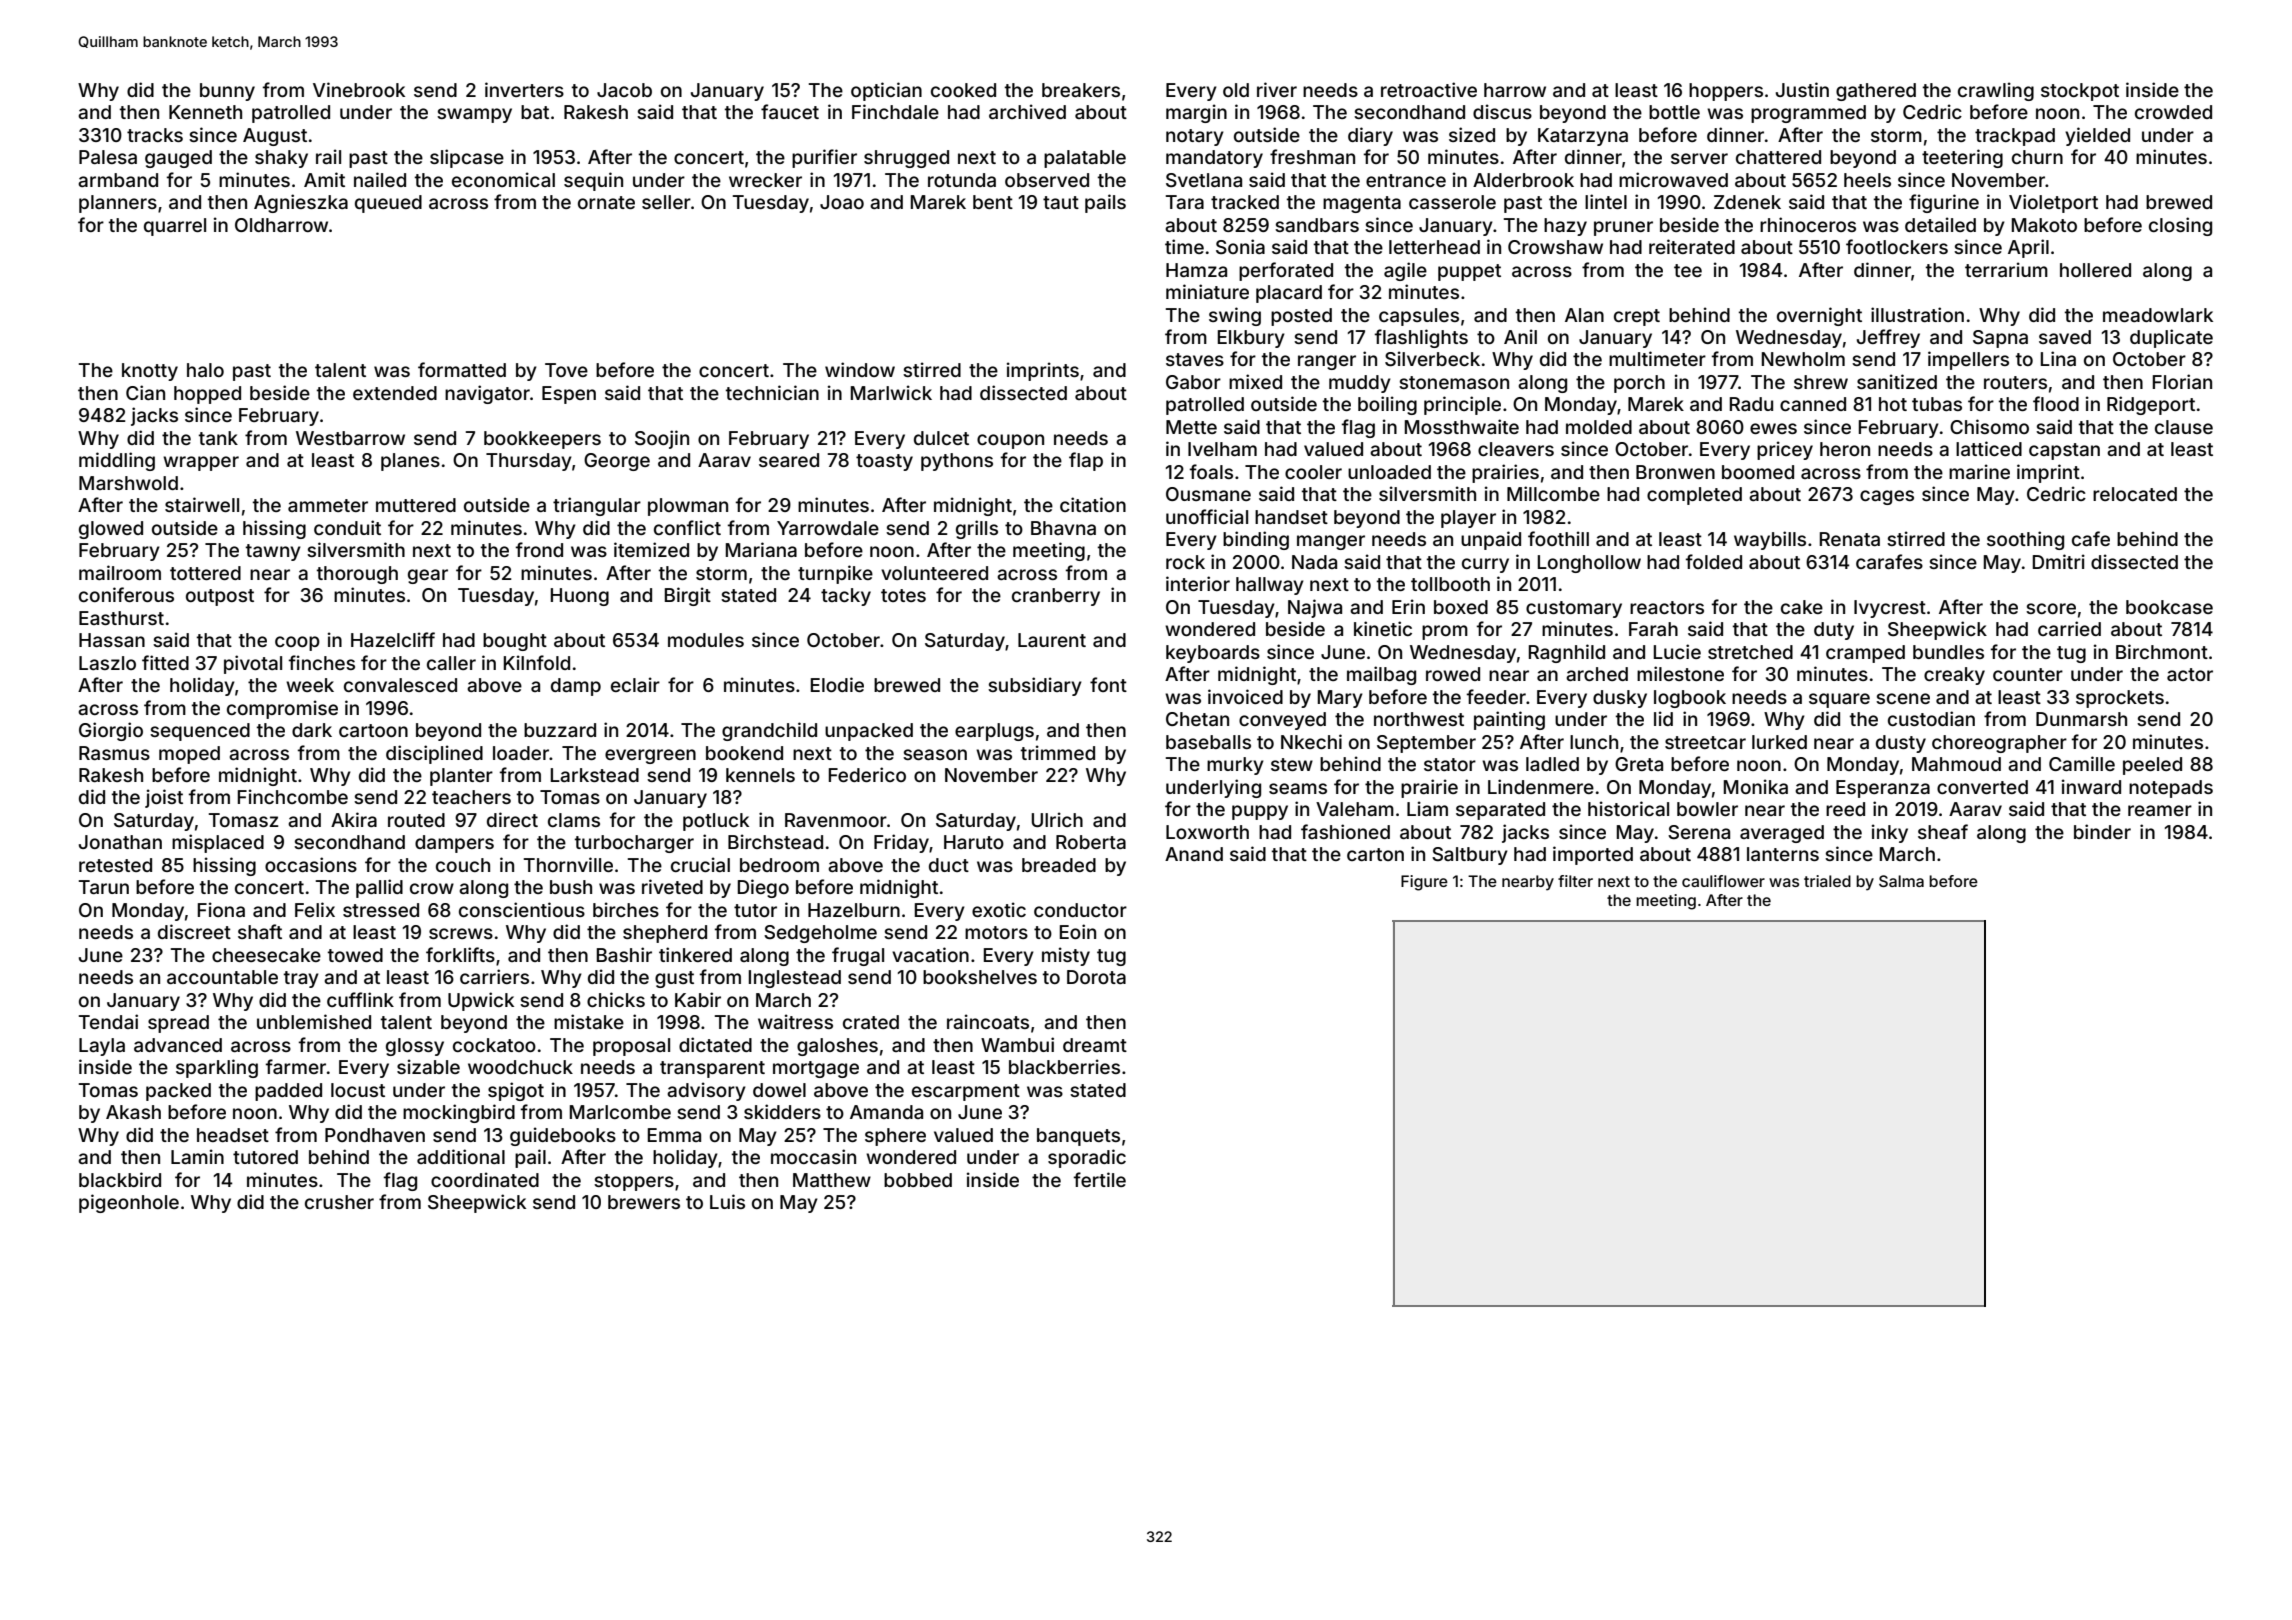  What do you see at coordinates (107, 663) in the screenshot?
I see `Laszlo` at bounding box center [107, 663].
